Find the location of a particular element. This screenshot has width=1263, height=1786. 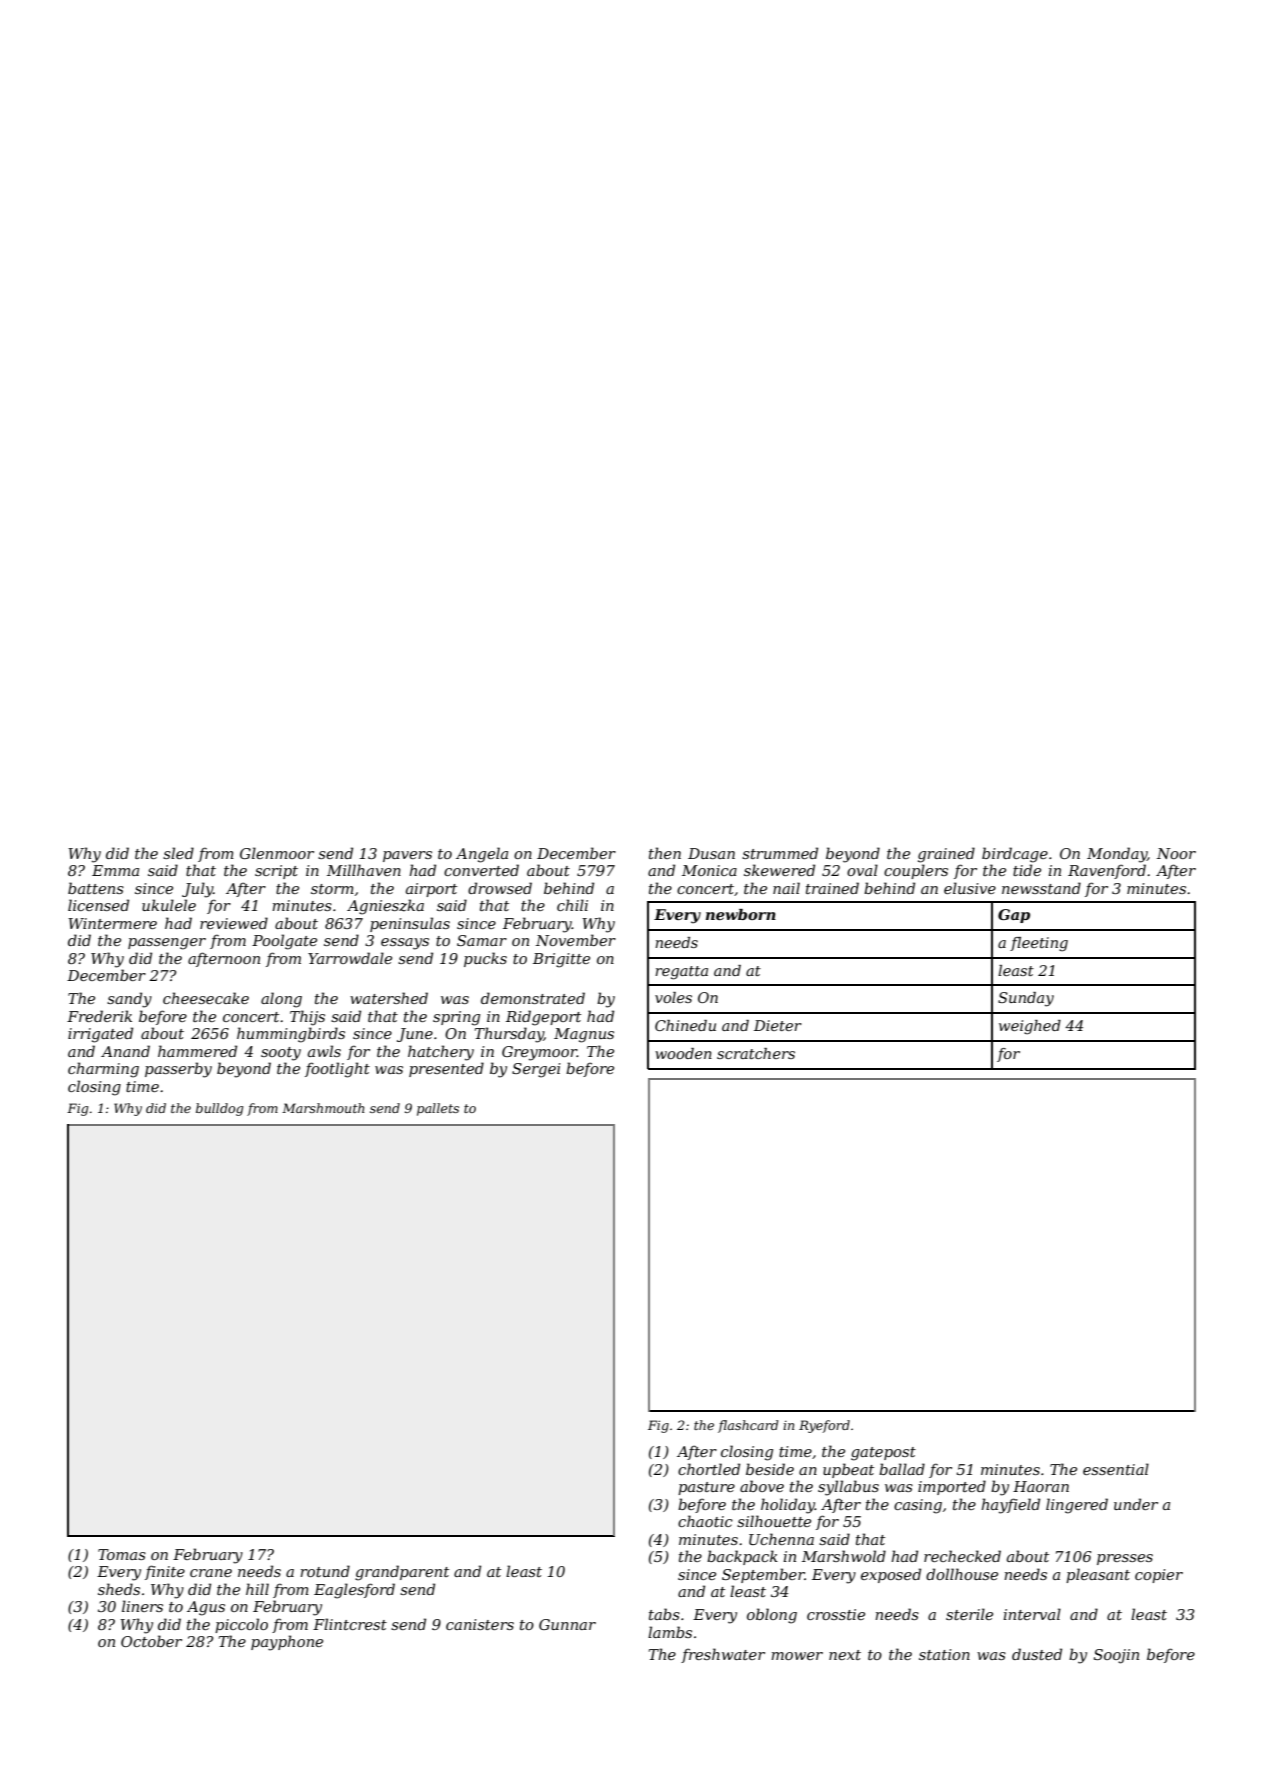

flashcard is located at coordinates (748, 1426).
